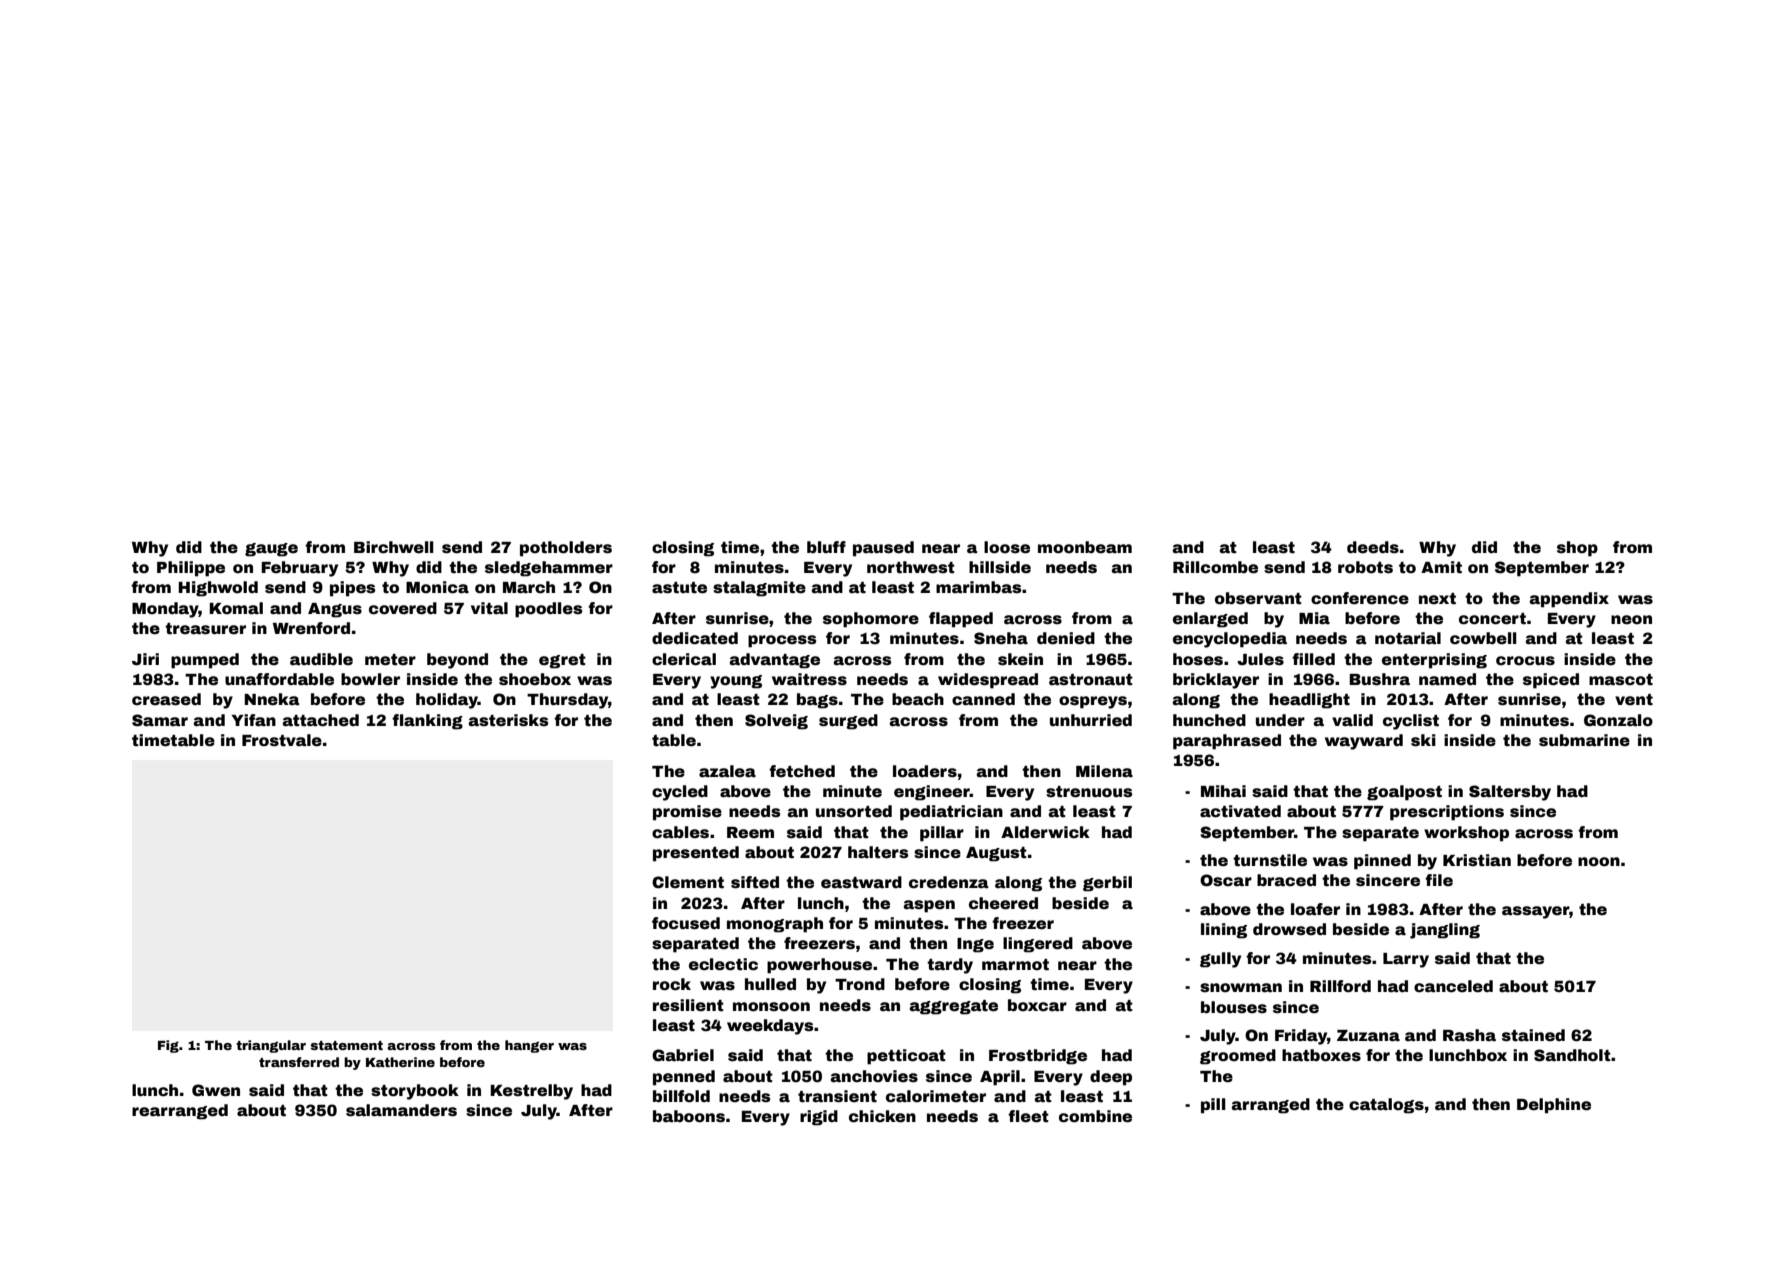 This document has height=1262, width=1785. I want to click on Samar, so click(160, 720).
